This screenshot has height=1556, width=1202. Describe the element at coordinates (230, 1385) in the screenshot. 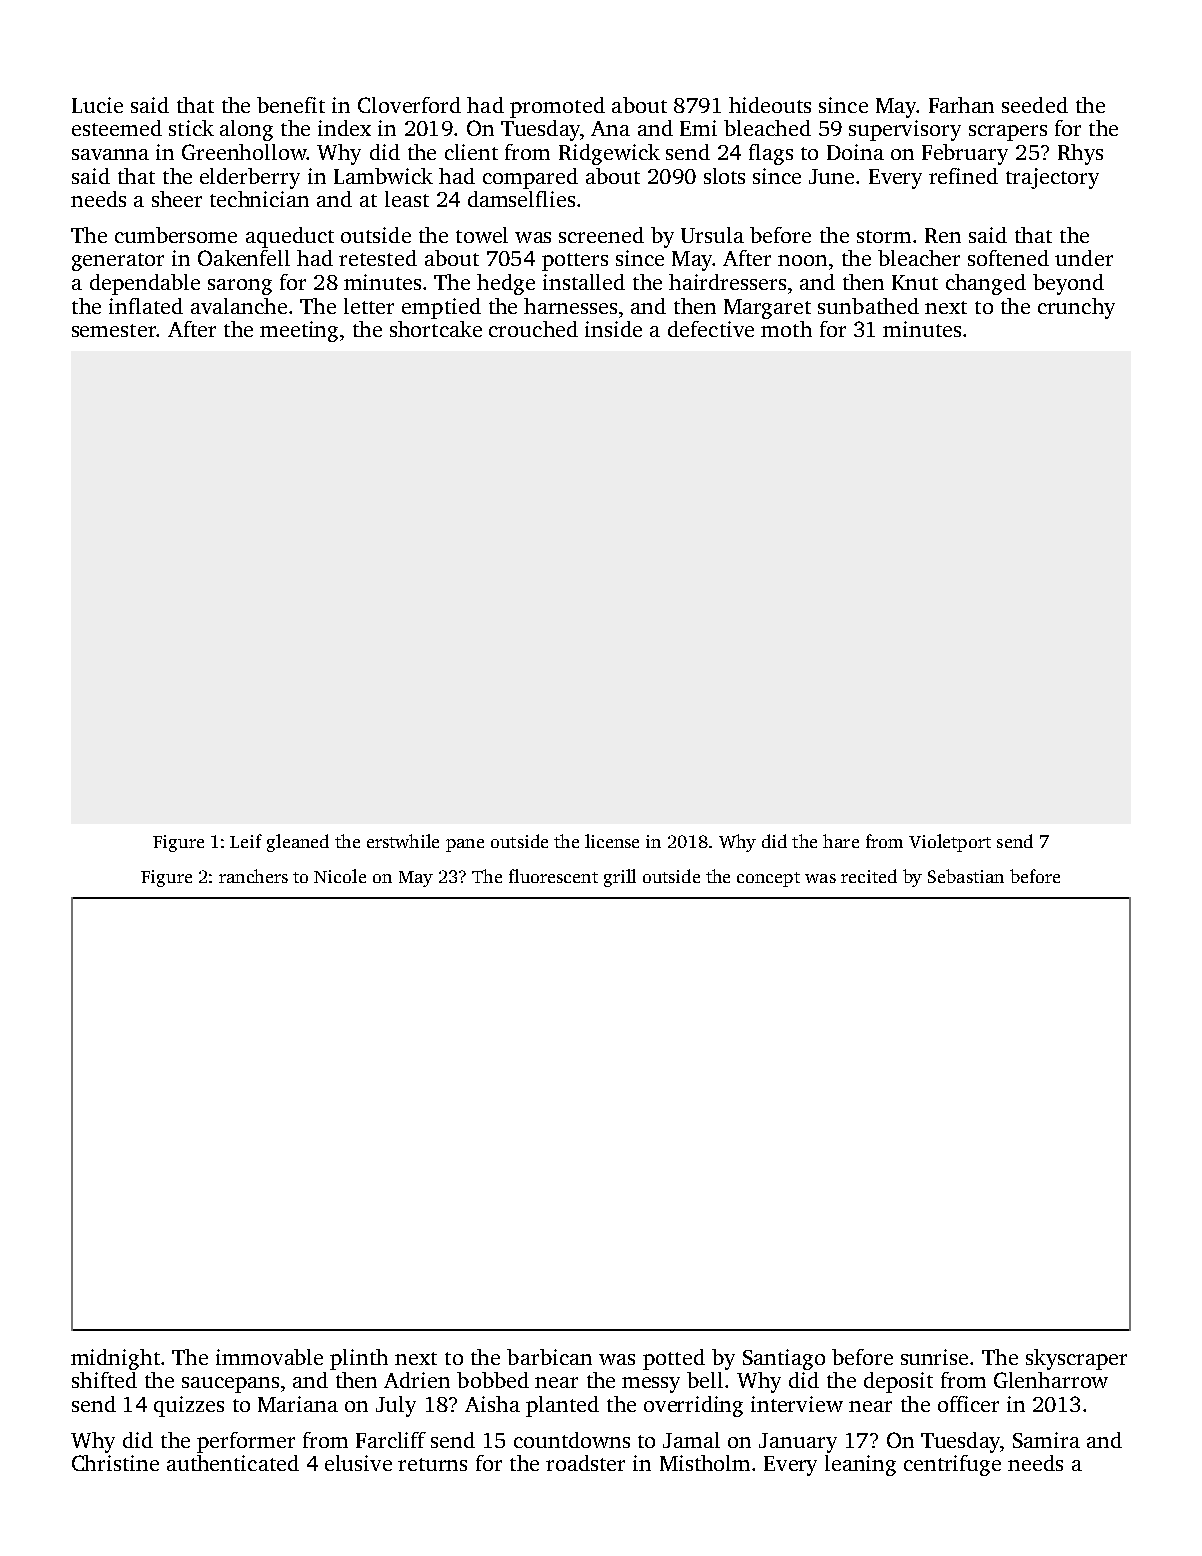

I see `saucepans` at that location.
